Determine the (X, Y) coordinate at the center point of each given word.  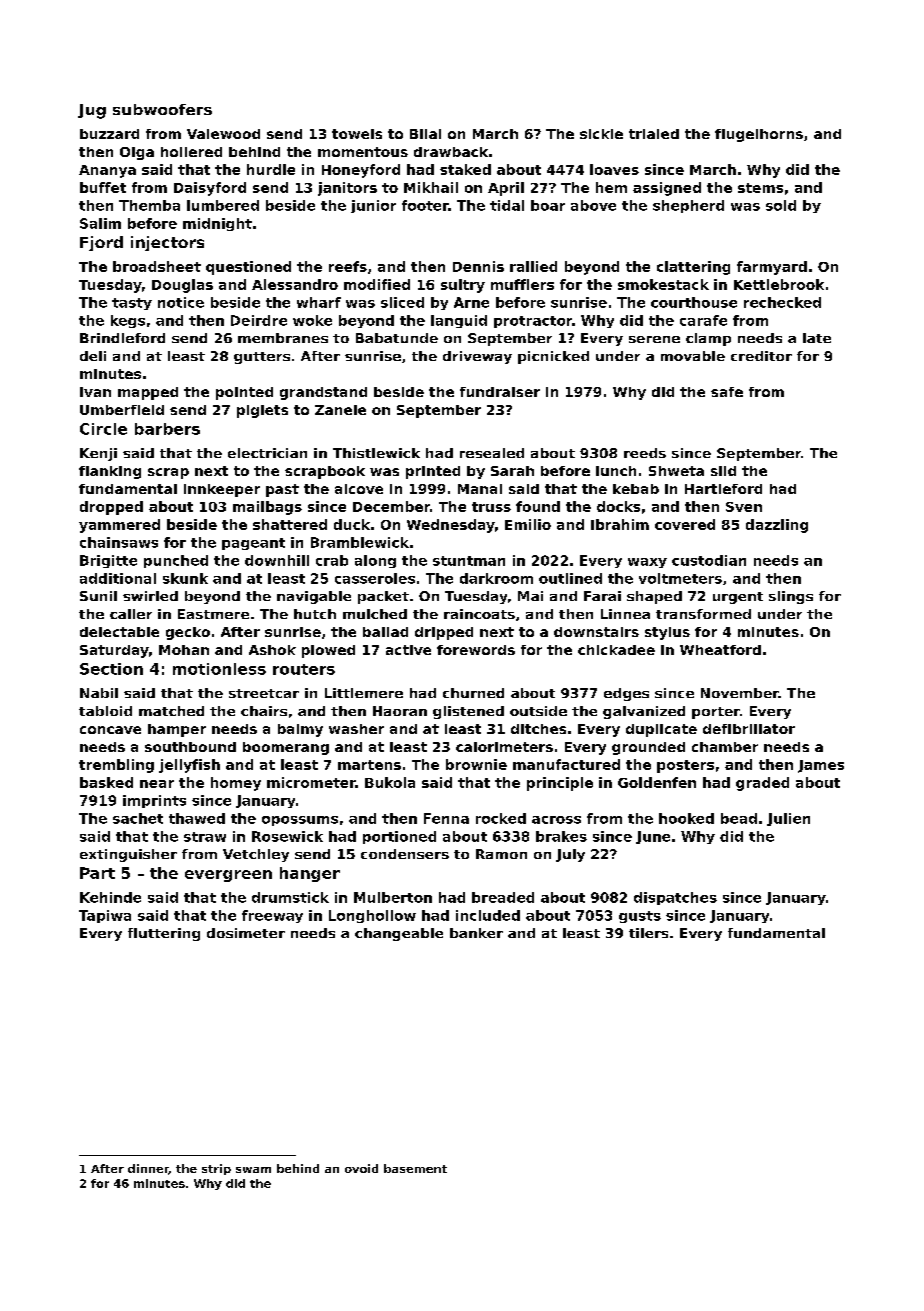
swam (253, 1170)
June (653, 837)
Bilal (425, 134)
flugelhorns (759, 135)
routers (304, 669)
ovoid (361, 1168)
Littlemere (364, 693)
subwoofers (162, 109)
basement (415, 1168)
